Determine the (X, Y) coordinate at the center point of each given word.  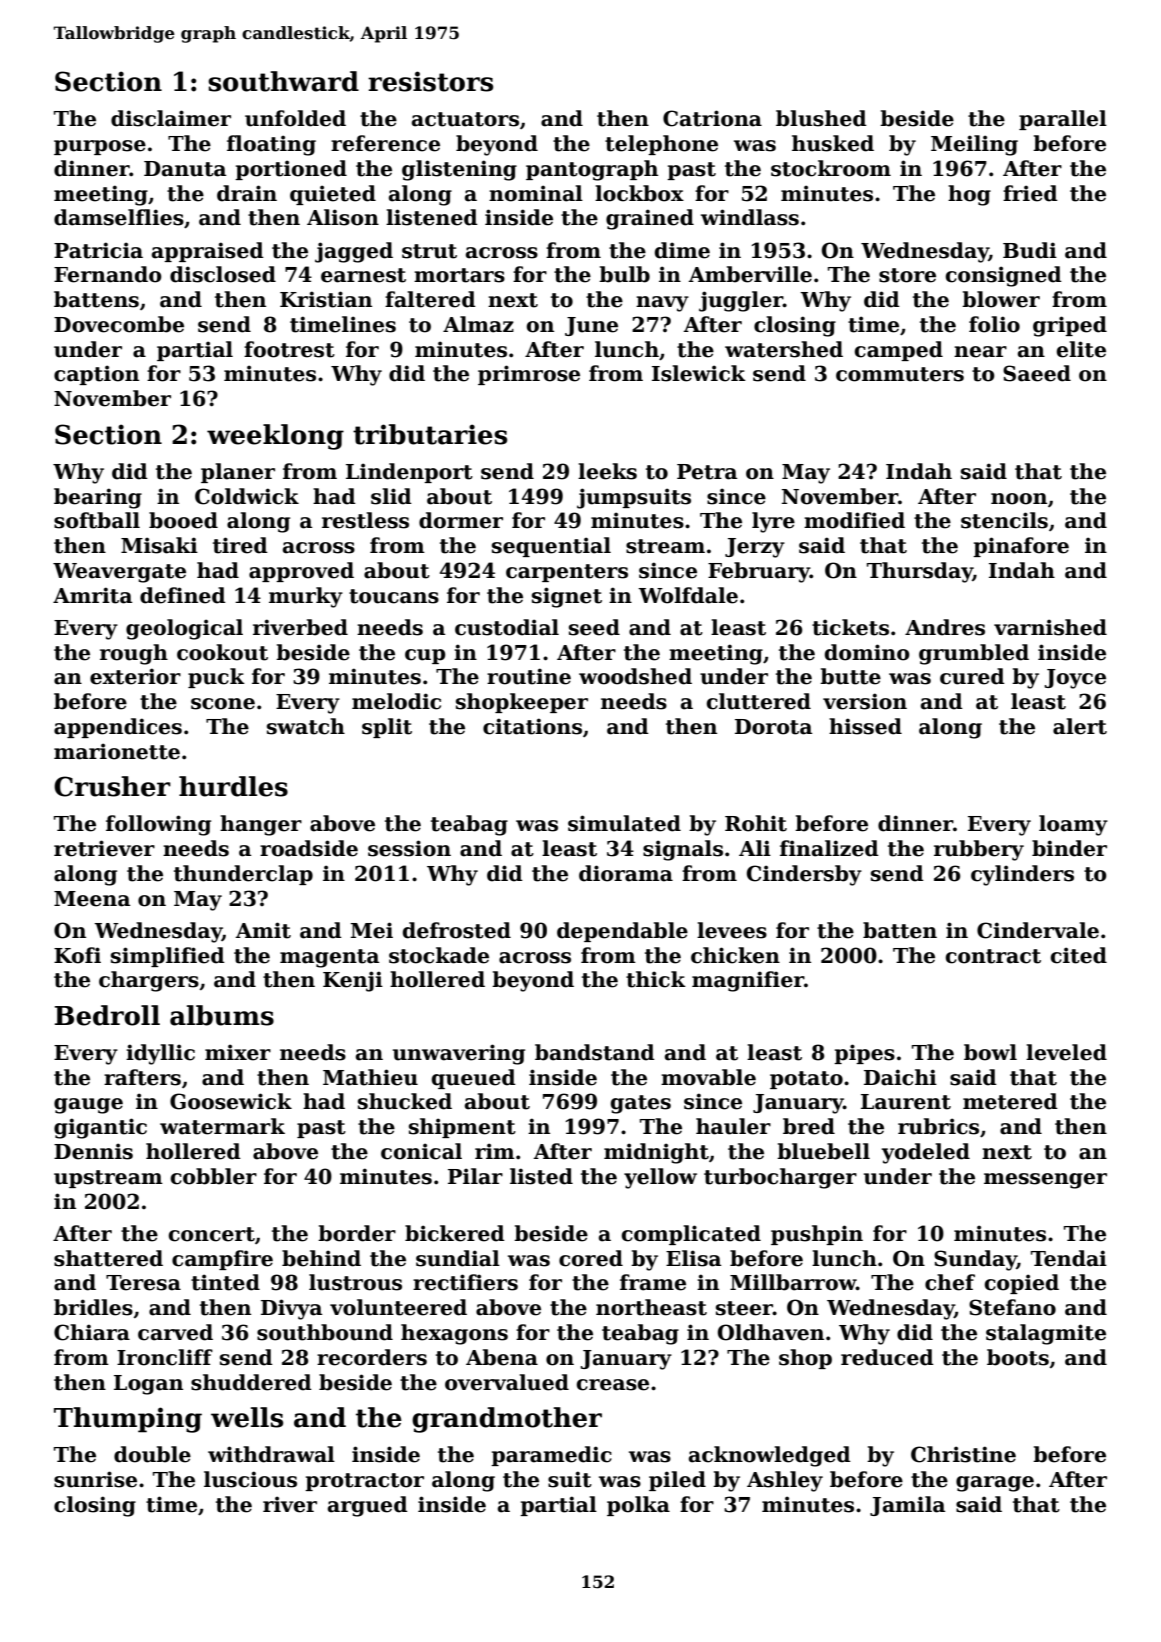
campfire (222, 1260)
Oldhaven (771, 1332)
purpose (100, 147)
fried (1030, 193)
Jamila (907, 1506)
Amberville (750, 274)
